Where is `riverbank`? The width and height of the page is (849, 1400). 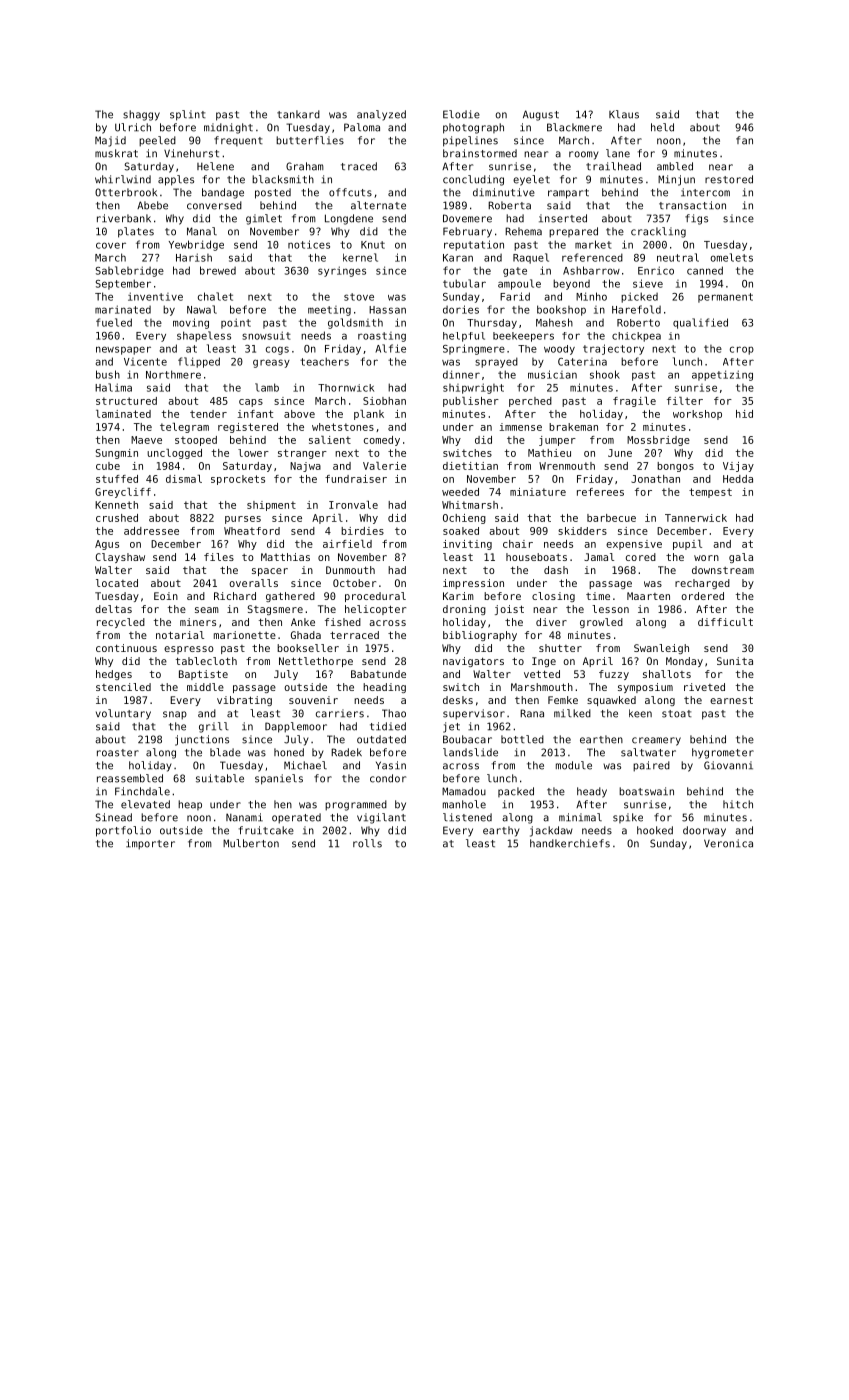
riverbank is located at coordinates (124, 218).
